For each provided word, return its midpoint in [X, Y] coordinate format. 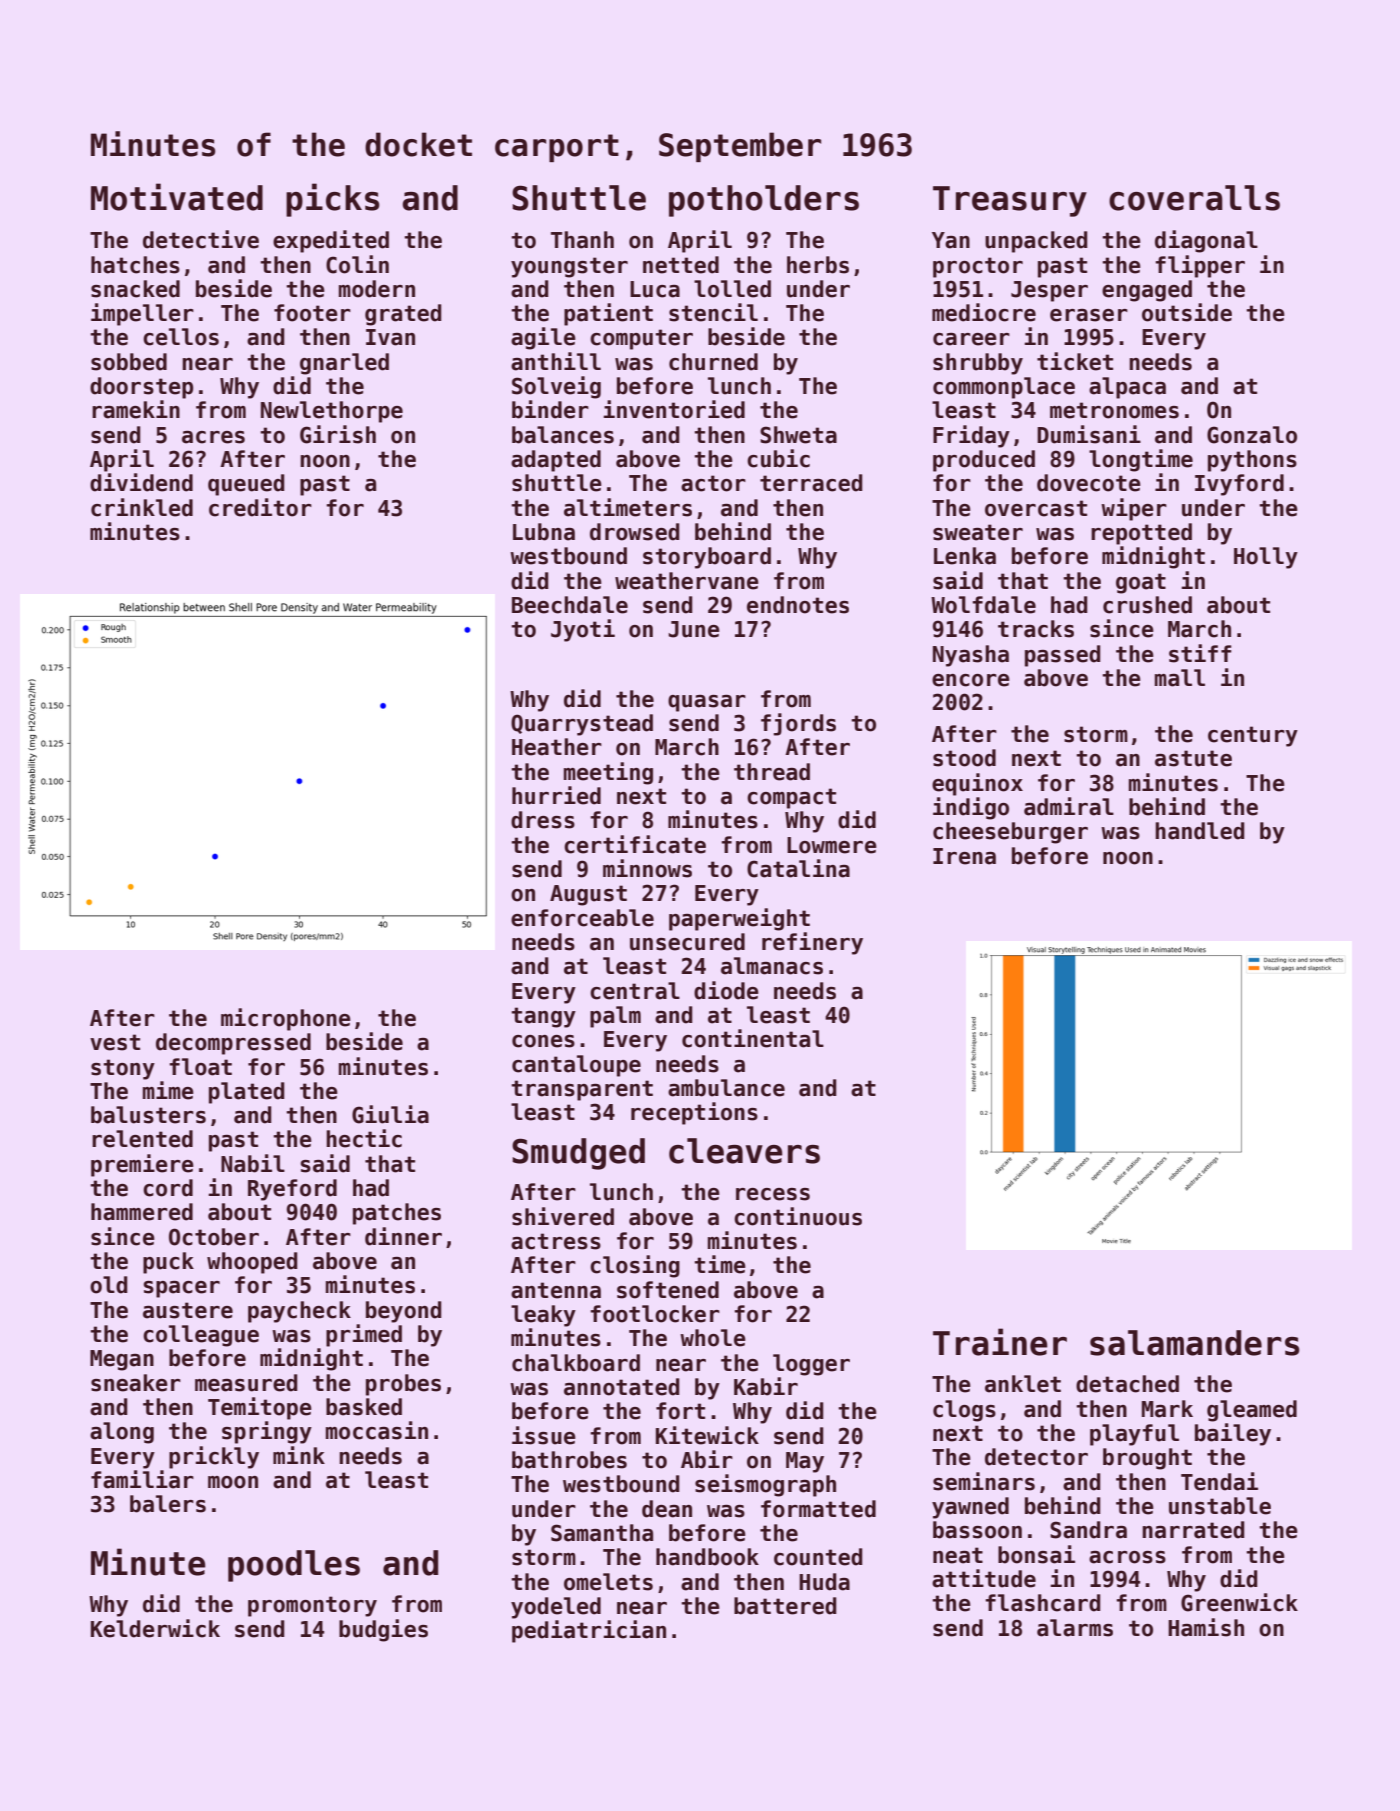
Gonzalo [1252, 435]
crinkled [142, 507]
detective [201, 239]
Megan [122, 1360]
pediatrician [589, 1631]
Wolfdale [983, 605]
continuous [798, 1216]
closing [635, 1266]
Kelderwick [155, 1628]
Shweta [798, 435]
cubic [778, 458]
